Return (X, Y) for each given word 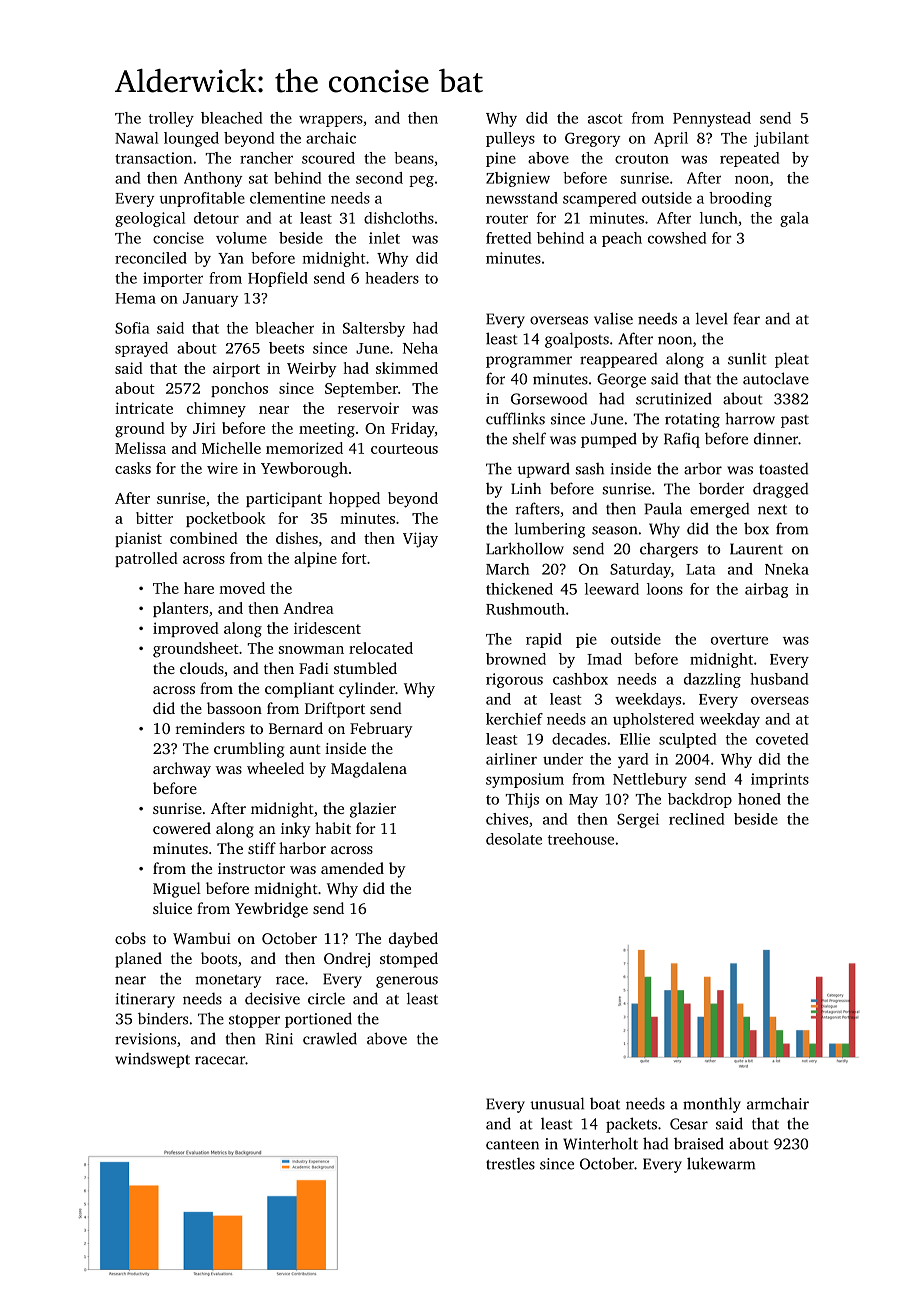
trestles (510, 1164)
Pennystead (712, 119)
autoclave (776, 378)
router (507, 219)
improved (186, 629)
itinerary (145, 1000)
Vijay (420, 540)
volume (241, 238)
